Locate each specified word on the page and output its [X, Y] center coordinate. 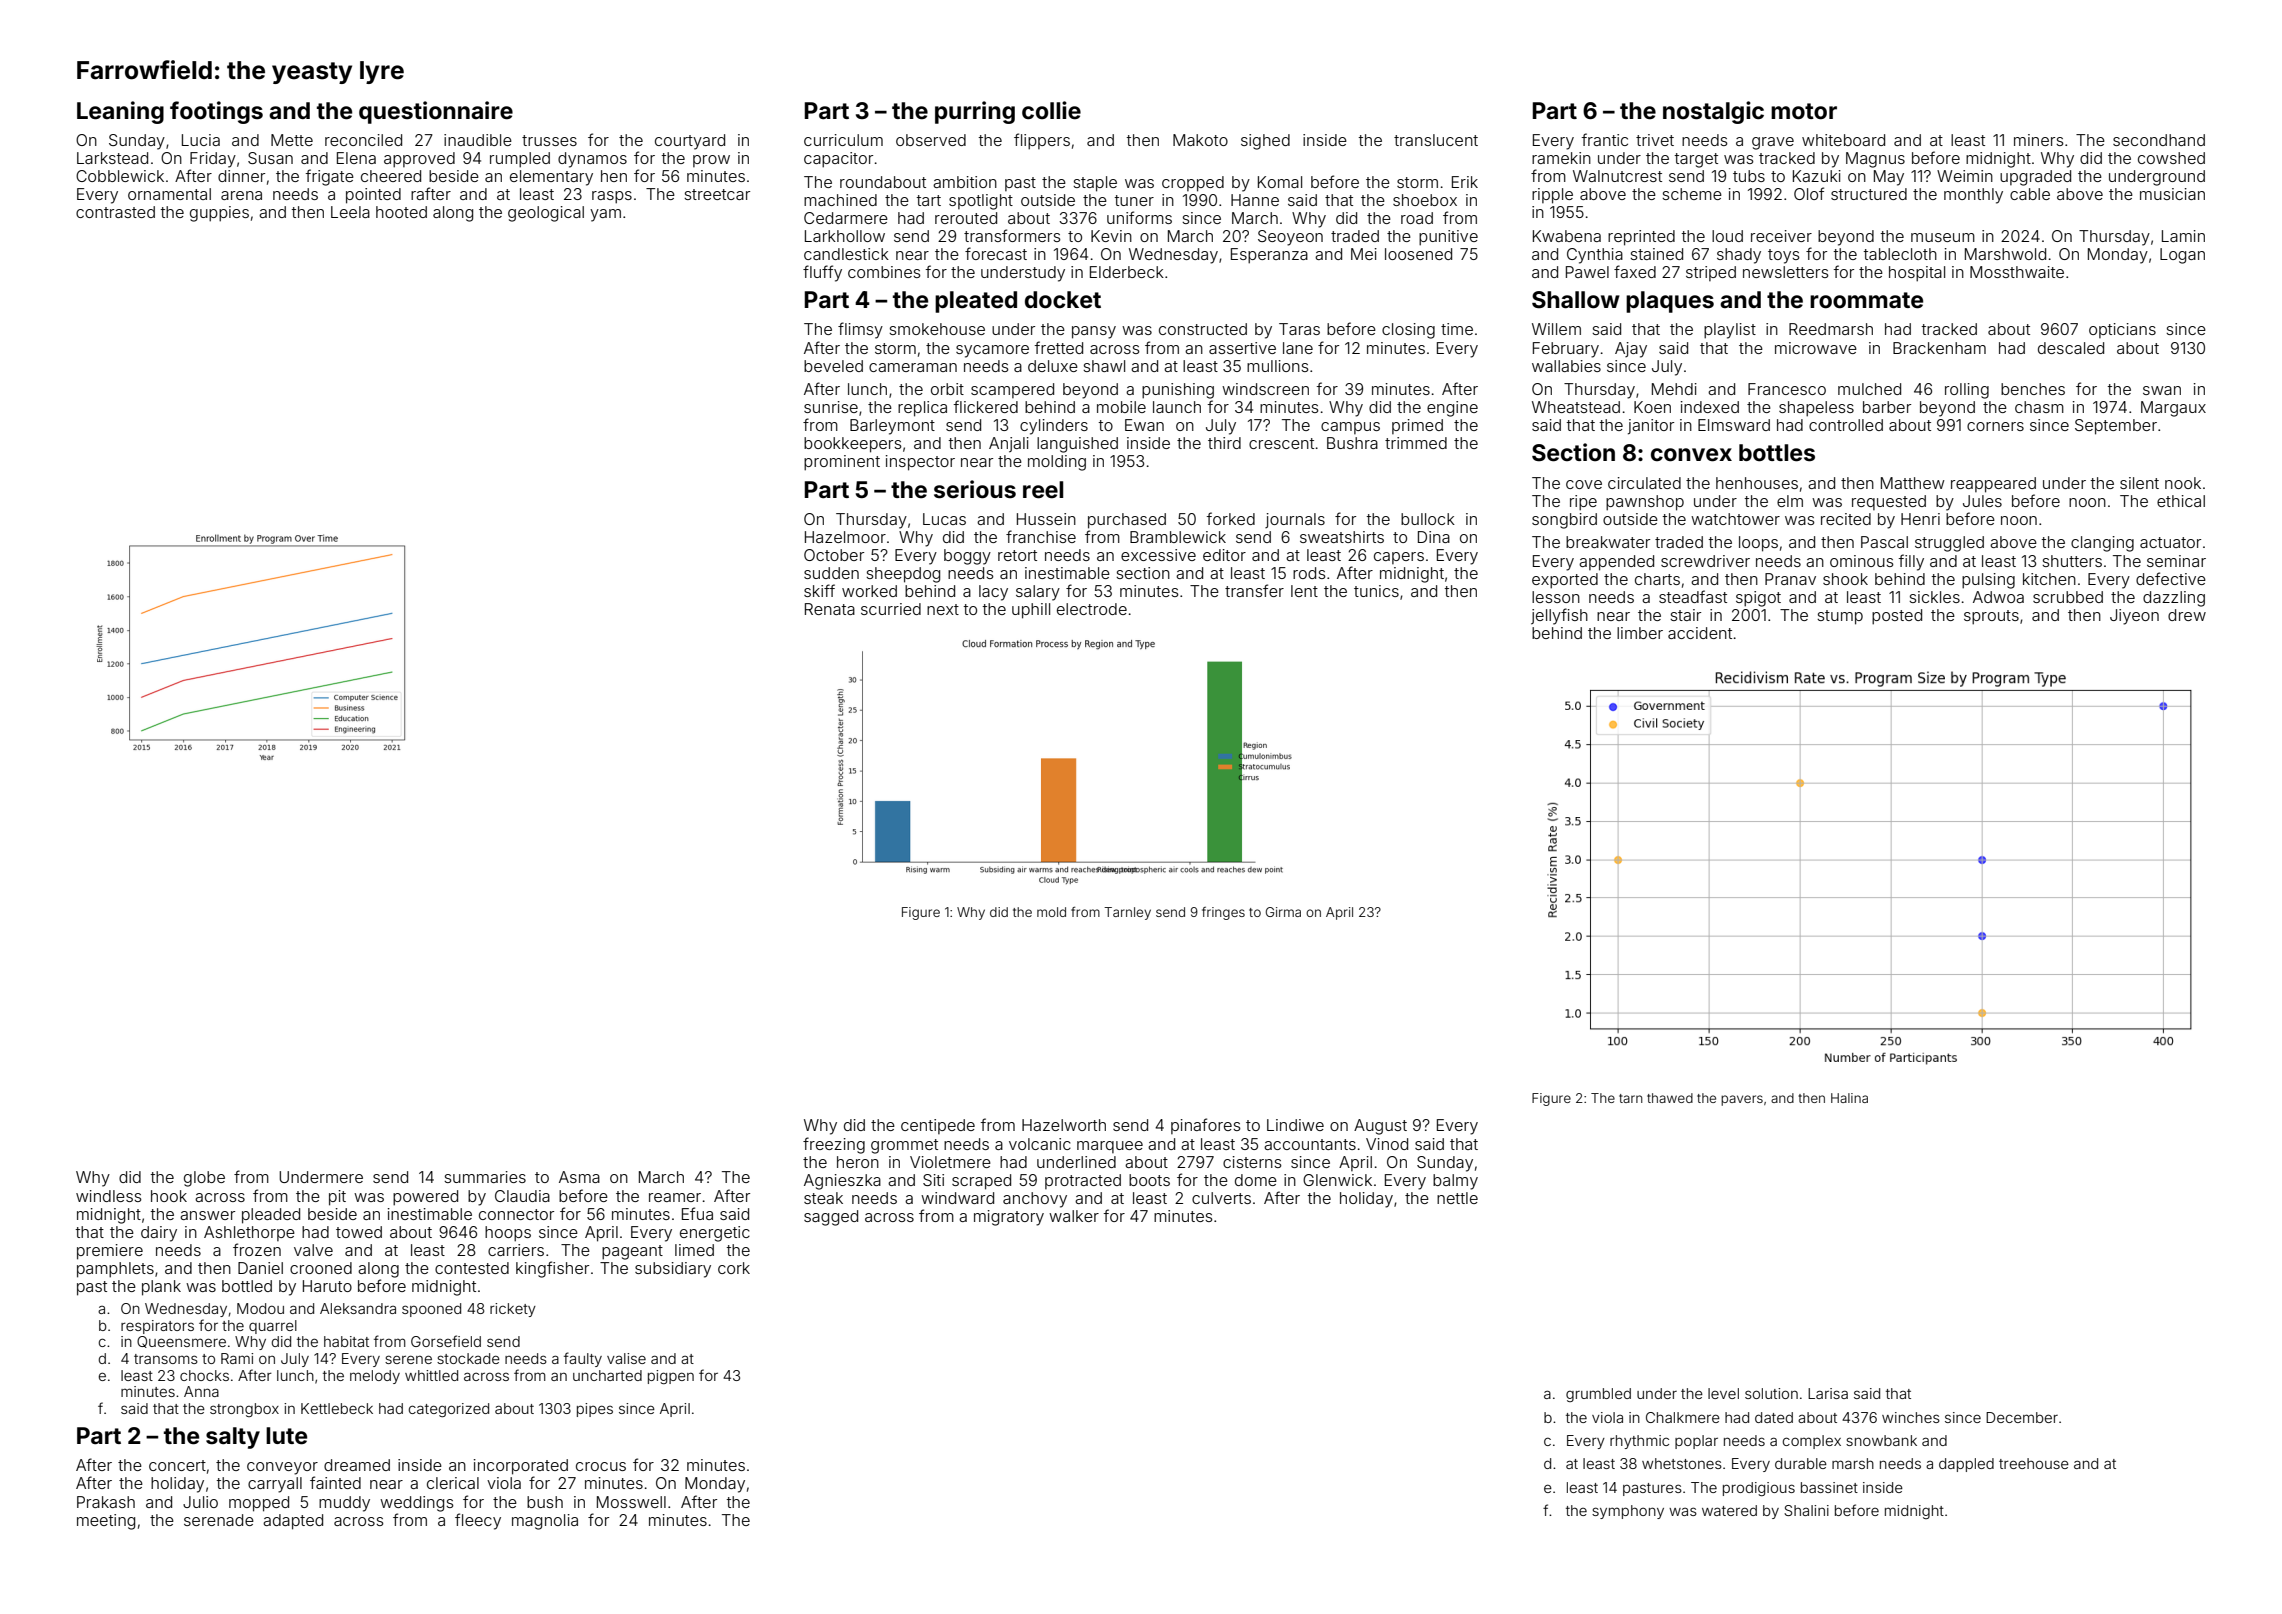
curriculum [843, 140]
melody [375, 1377]
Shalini [1806, 1510]
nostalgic [1713, 112]
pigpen [671, 1377]
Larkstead [112, 158]
